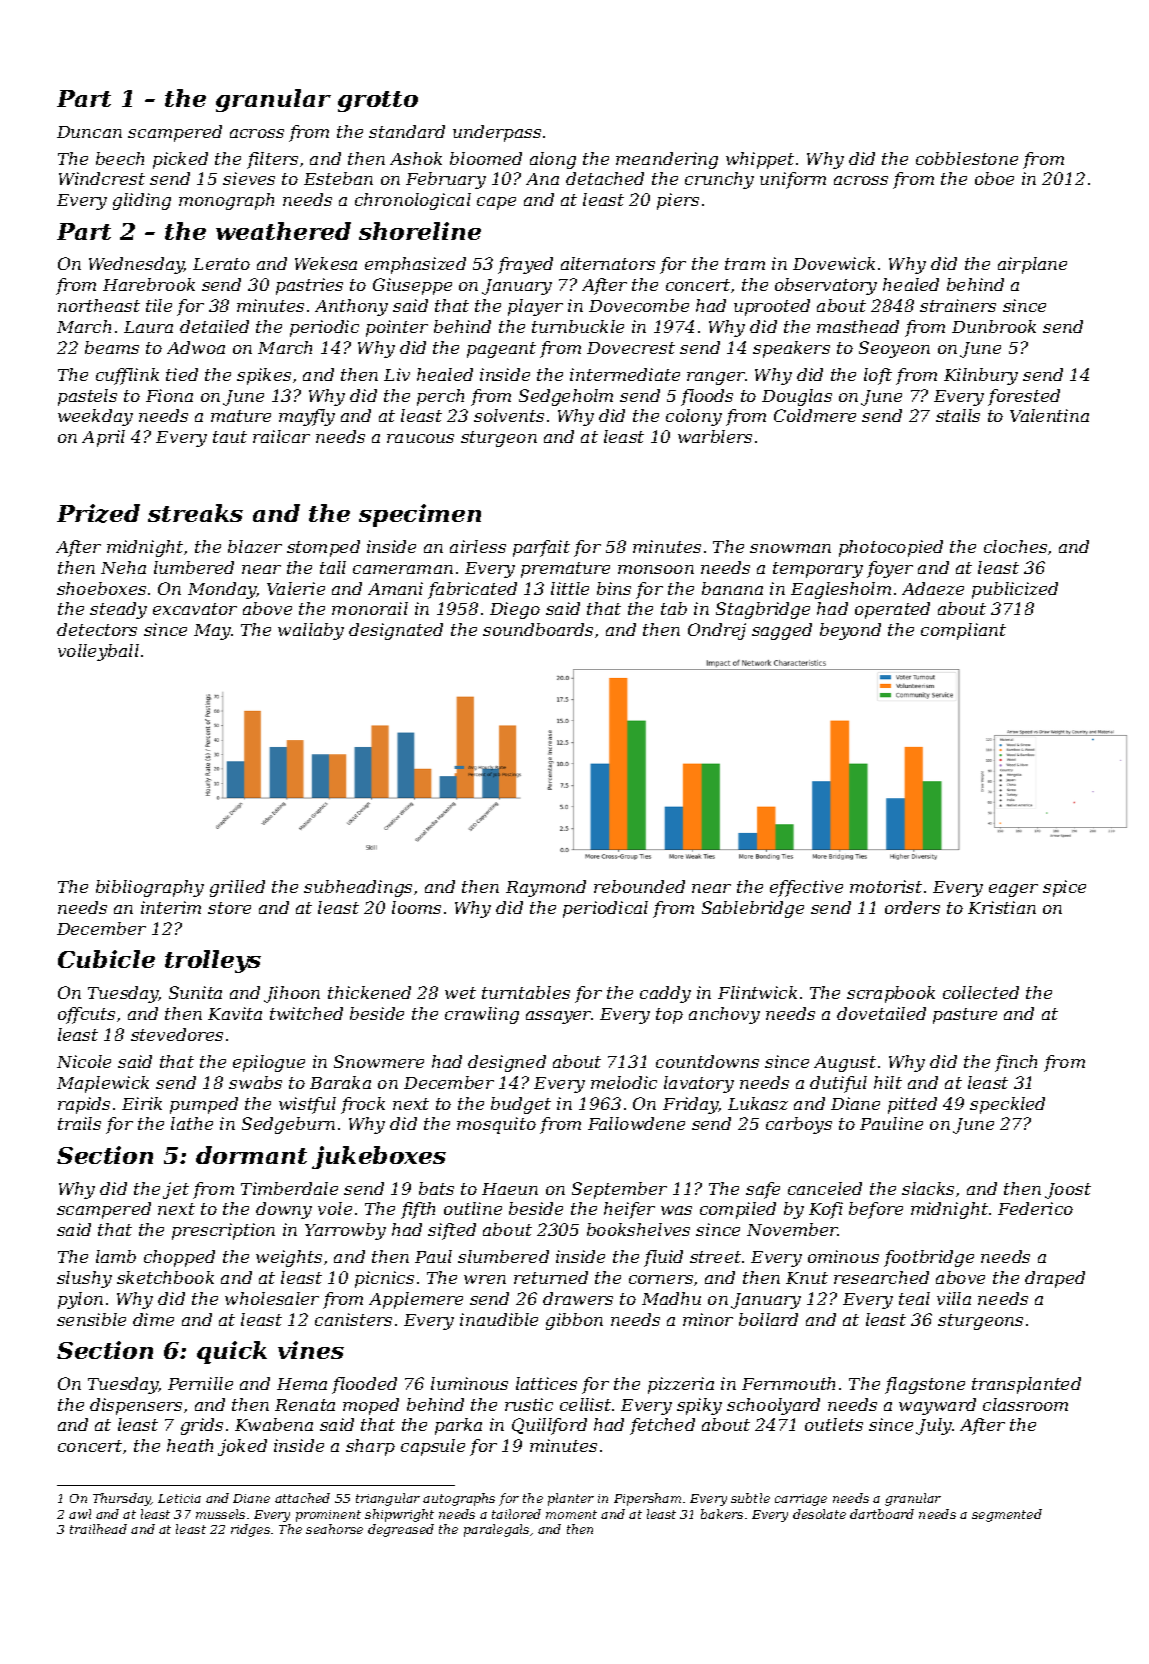  I want to click on returned, so click(551, 1277).
